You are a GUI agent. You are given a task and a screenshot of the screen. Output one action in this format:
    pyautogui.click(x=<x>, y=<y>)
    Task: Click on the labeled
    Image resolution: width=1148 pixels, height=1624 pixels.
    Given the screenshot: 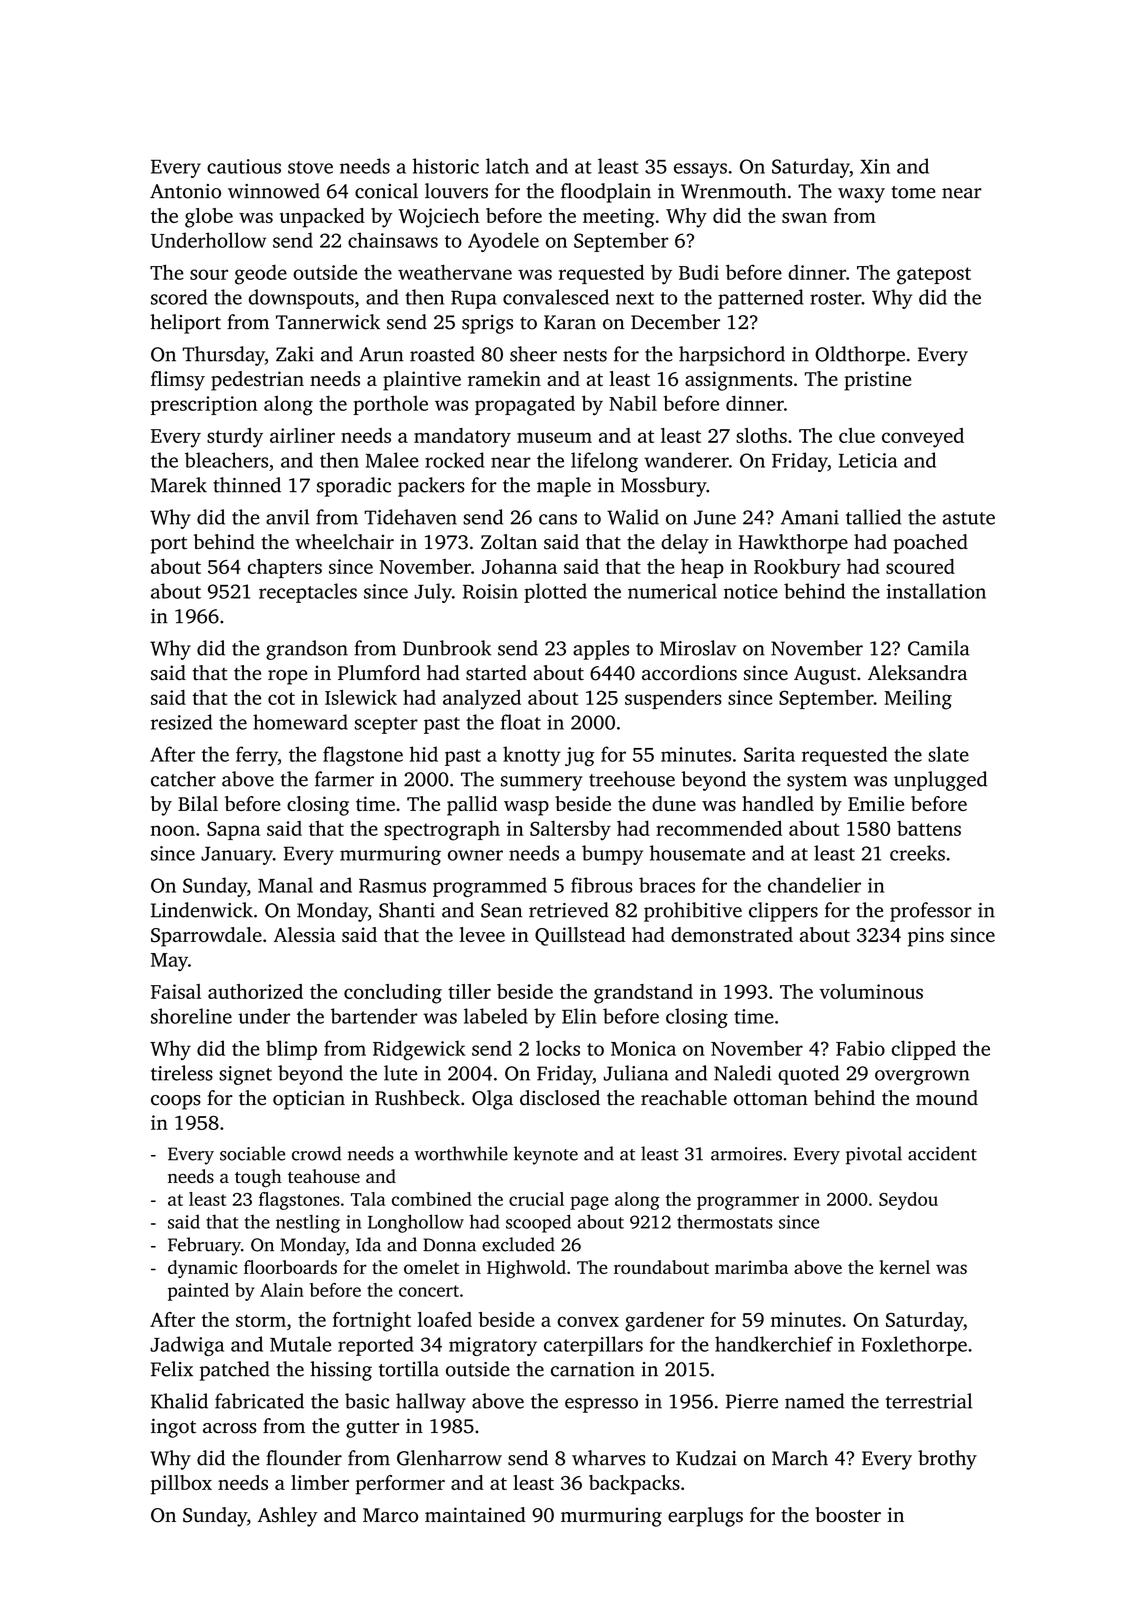 What is the action you would take?
    pyautogui.click(x=496, y=1016)
